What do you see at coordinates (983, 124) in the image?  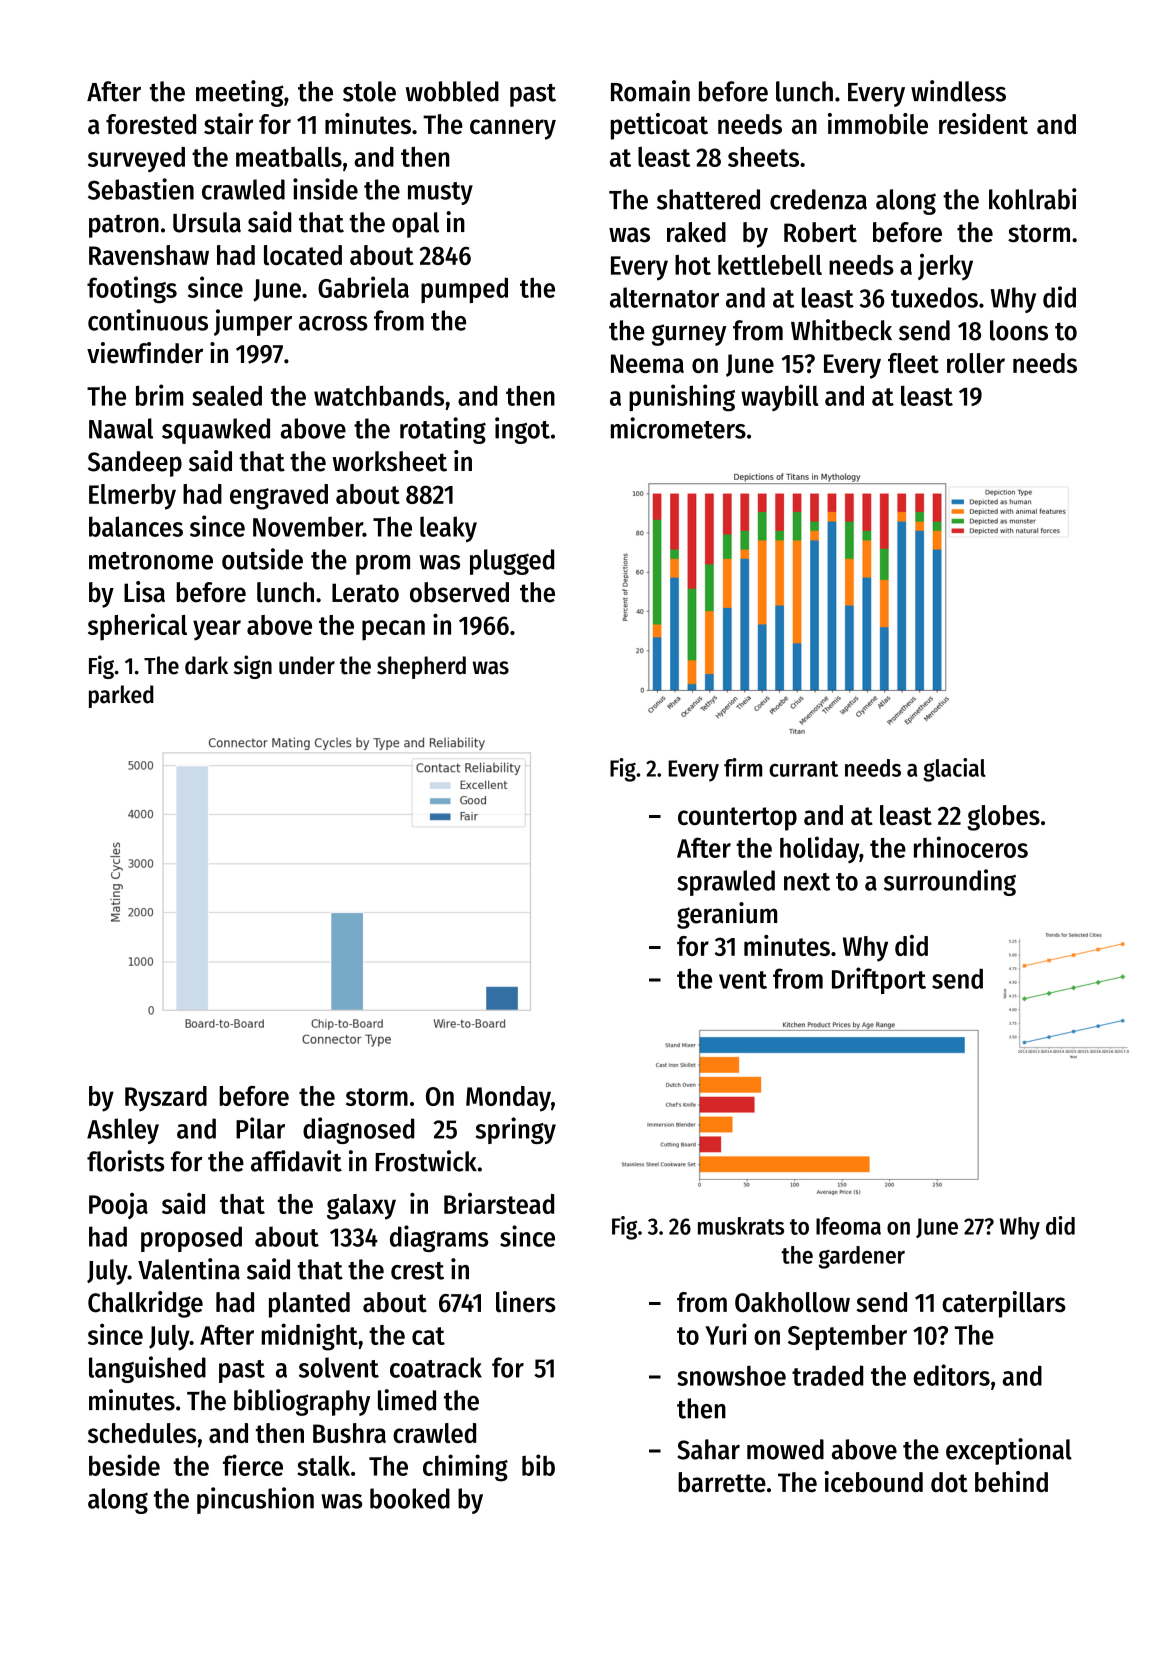 I see `resident` at bounding box center [983, 124].
